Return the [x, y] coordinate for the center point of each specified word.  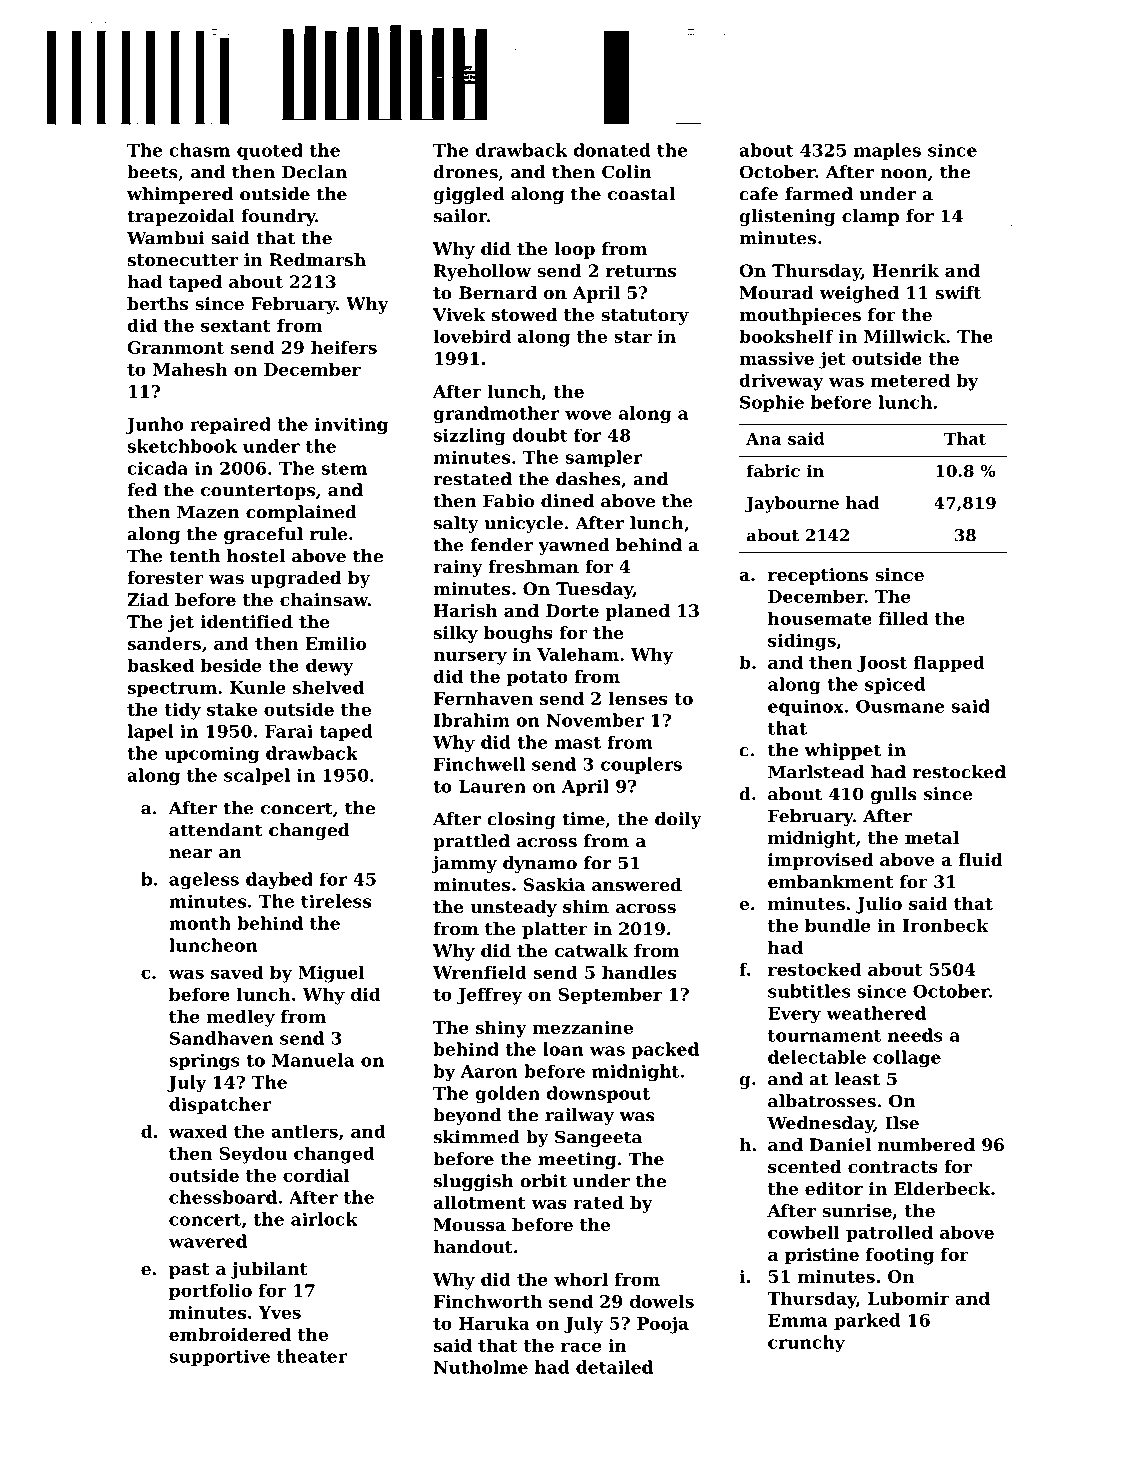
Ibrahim [472, 720]
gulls [894, 795]
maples [887, 151]
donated [612, 150]
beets [152, 172]
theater [312, 1356]
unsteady [513, 908]
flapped [949, 664]
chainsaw [324, 599]
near [191, 854]
